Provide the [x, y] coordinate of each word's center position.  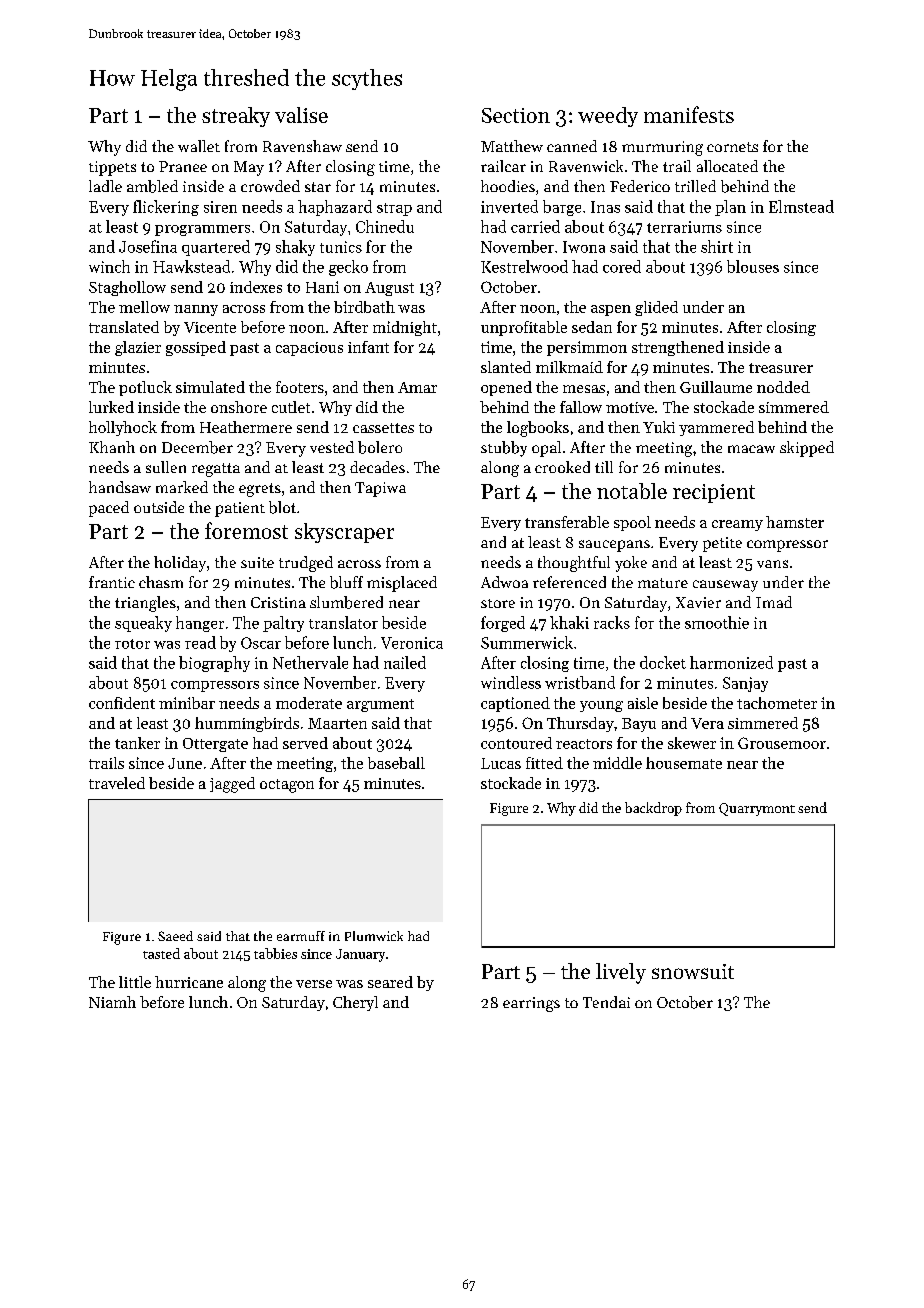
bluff [346, 582]
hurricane [189, 982]
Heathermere [246, 427]
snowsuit [693, 971]
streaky [236, 117]
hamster [795, 522]
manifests [689, 114]
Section [516, 115]
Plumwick [374, 936]
